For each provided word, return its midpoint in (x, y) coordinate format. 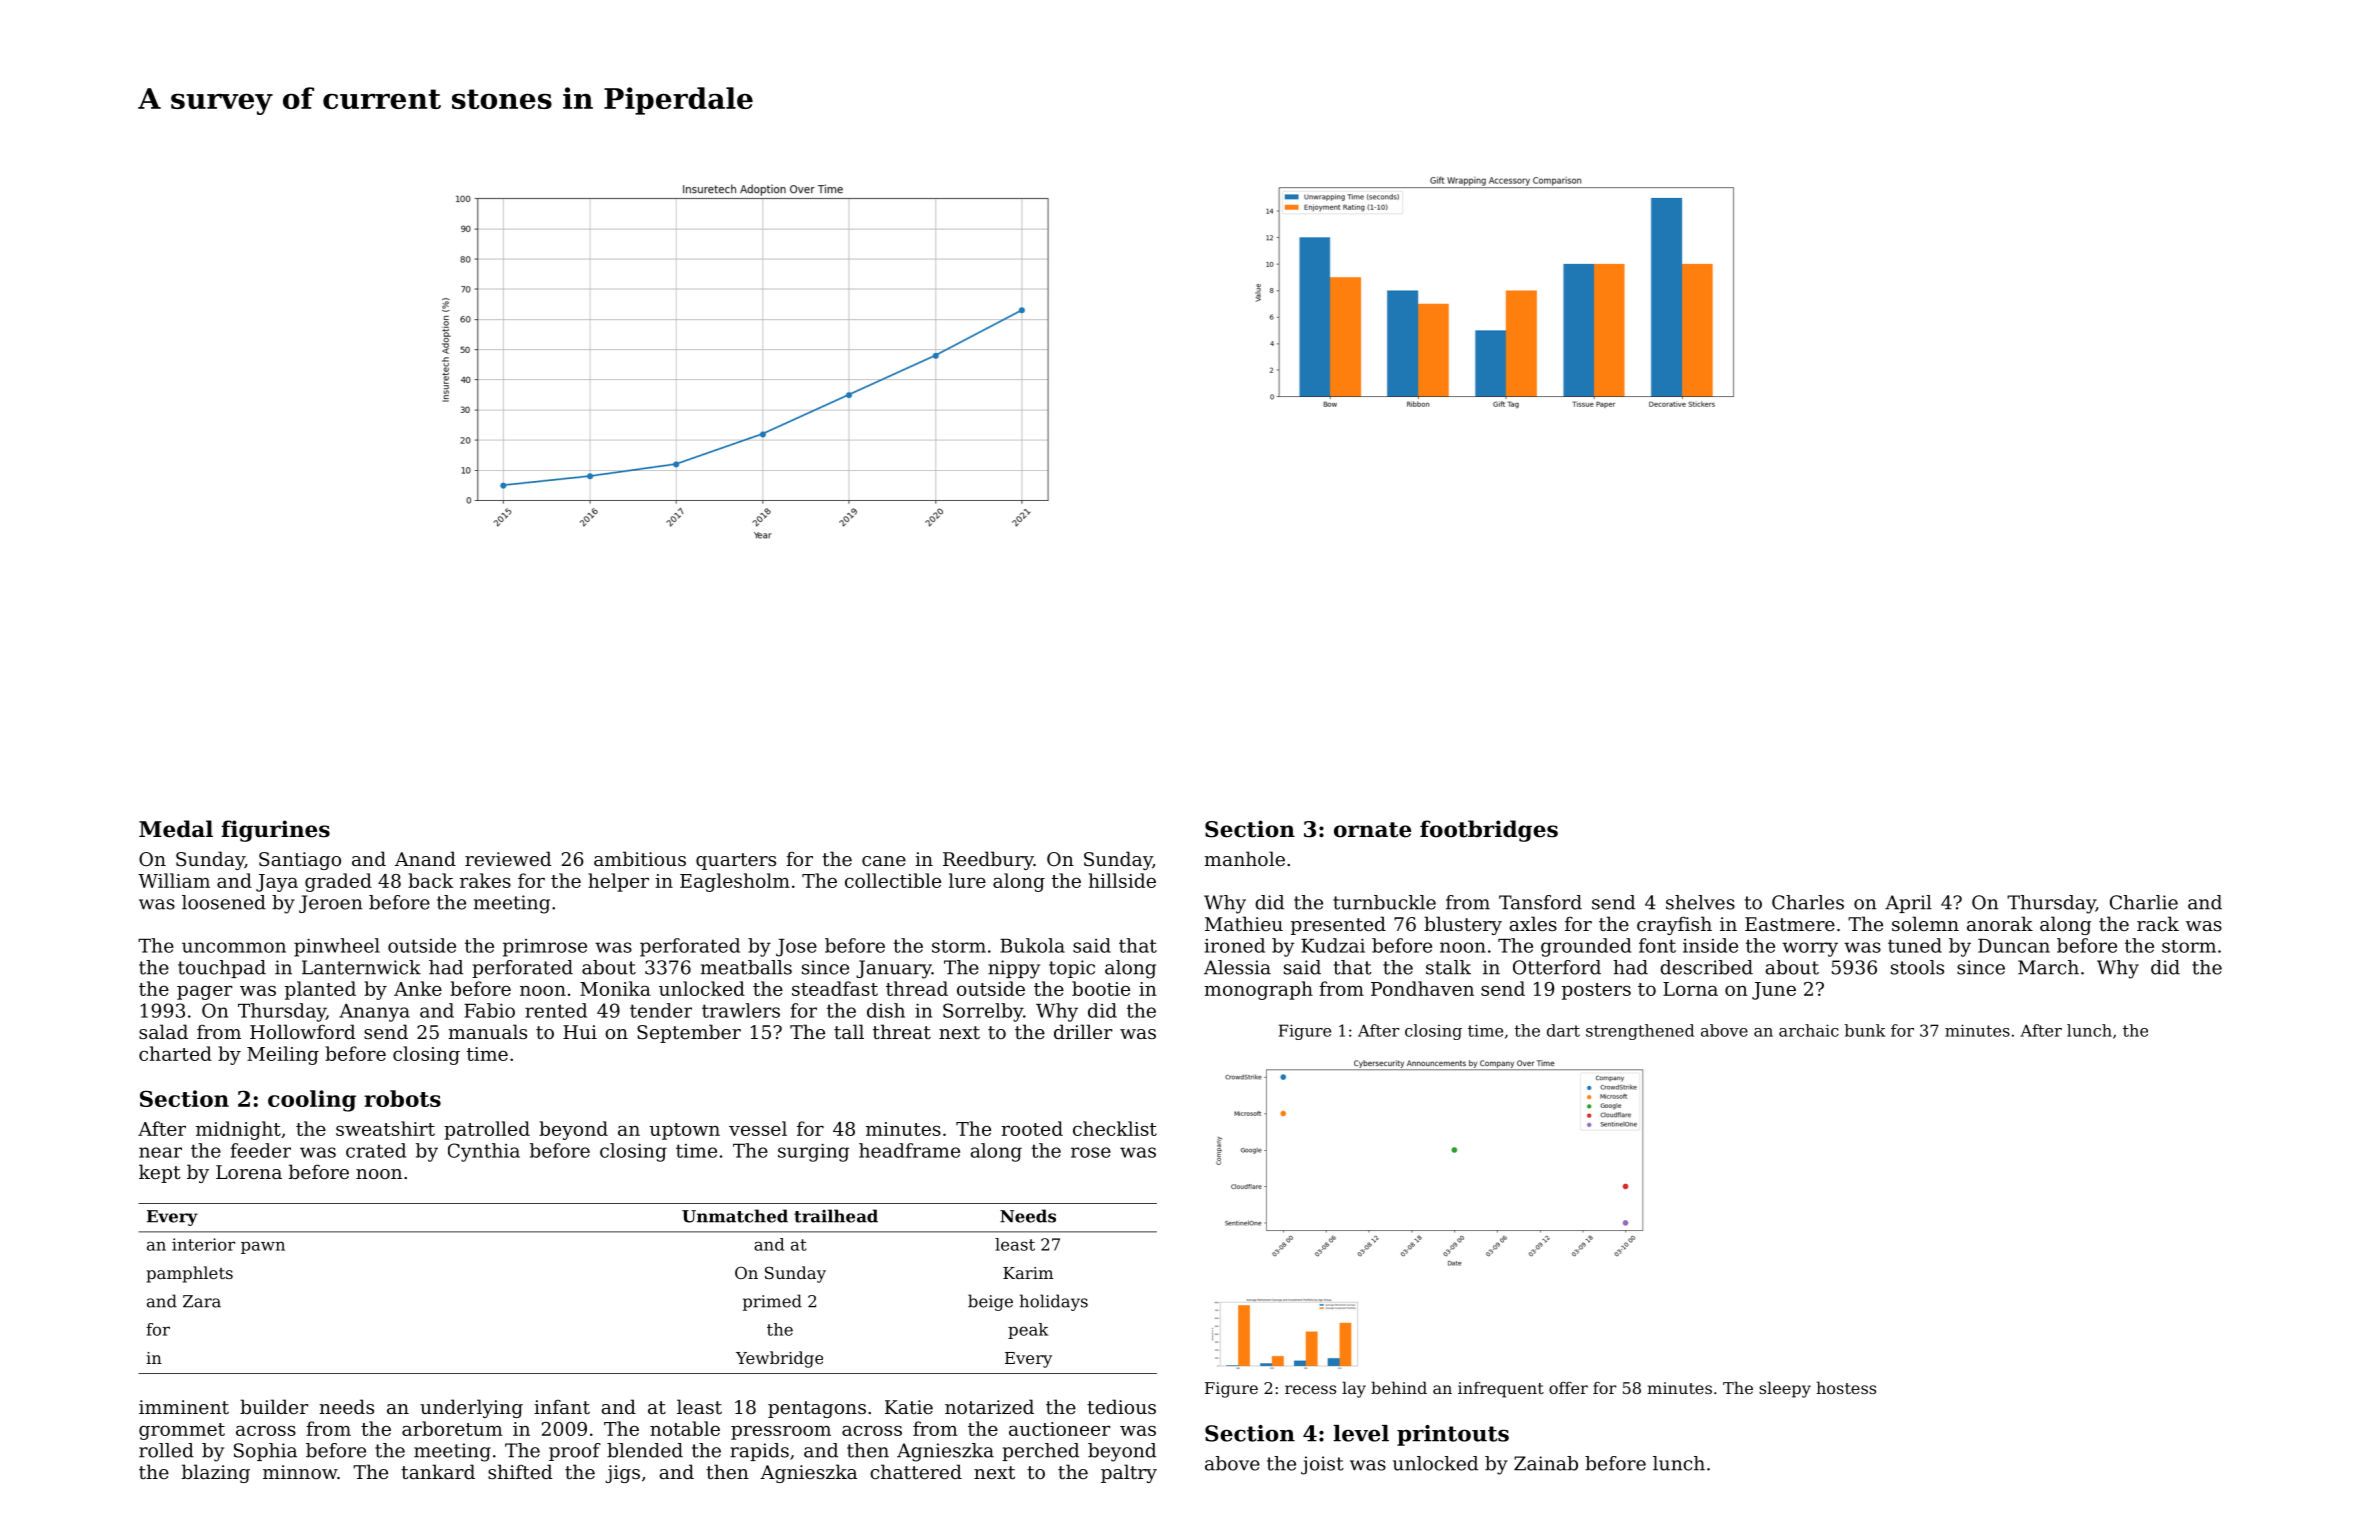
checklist (1115, 1128)
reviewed (508, 858)
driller (1083, 1031)
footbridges (1489, 831)
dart (1563, 1030)
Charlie (2144, 902)
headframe (909, 1150)
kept (160, 1173)
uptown (685, 1131)
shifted (520, 1471)
